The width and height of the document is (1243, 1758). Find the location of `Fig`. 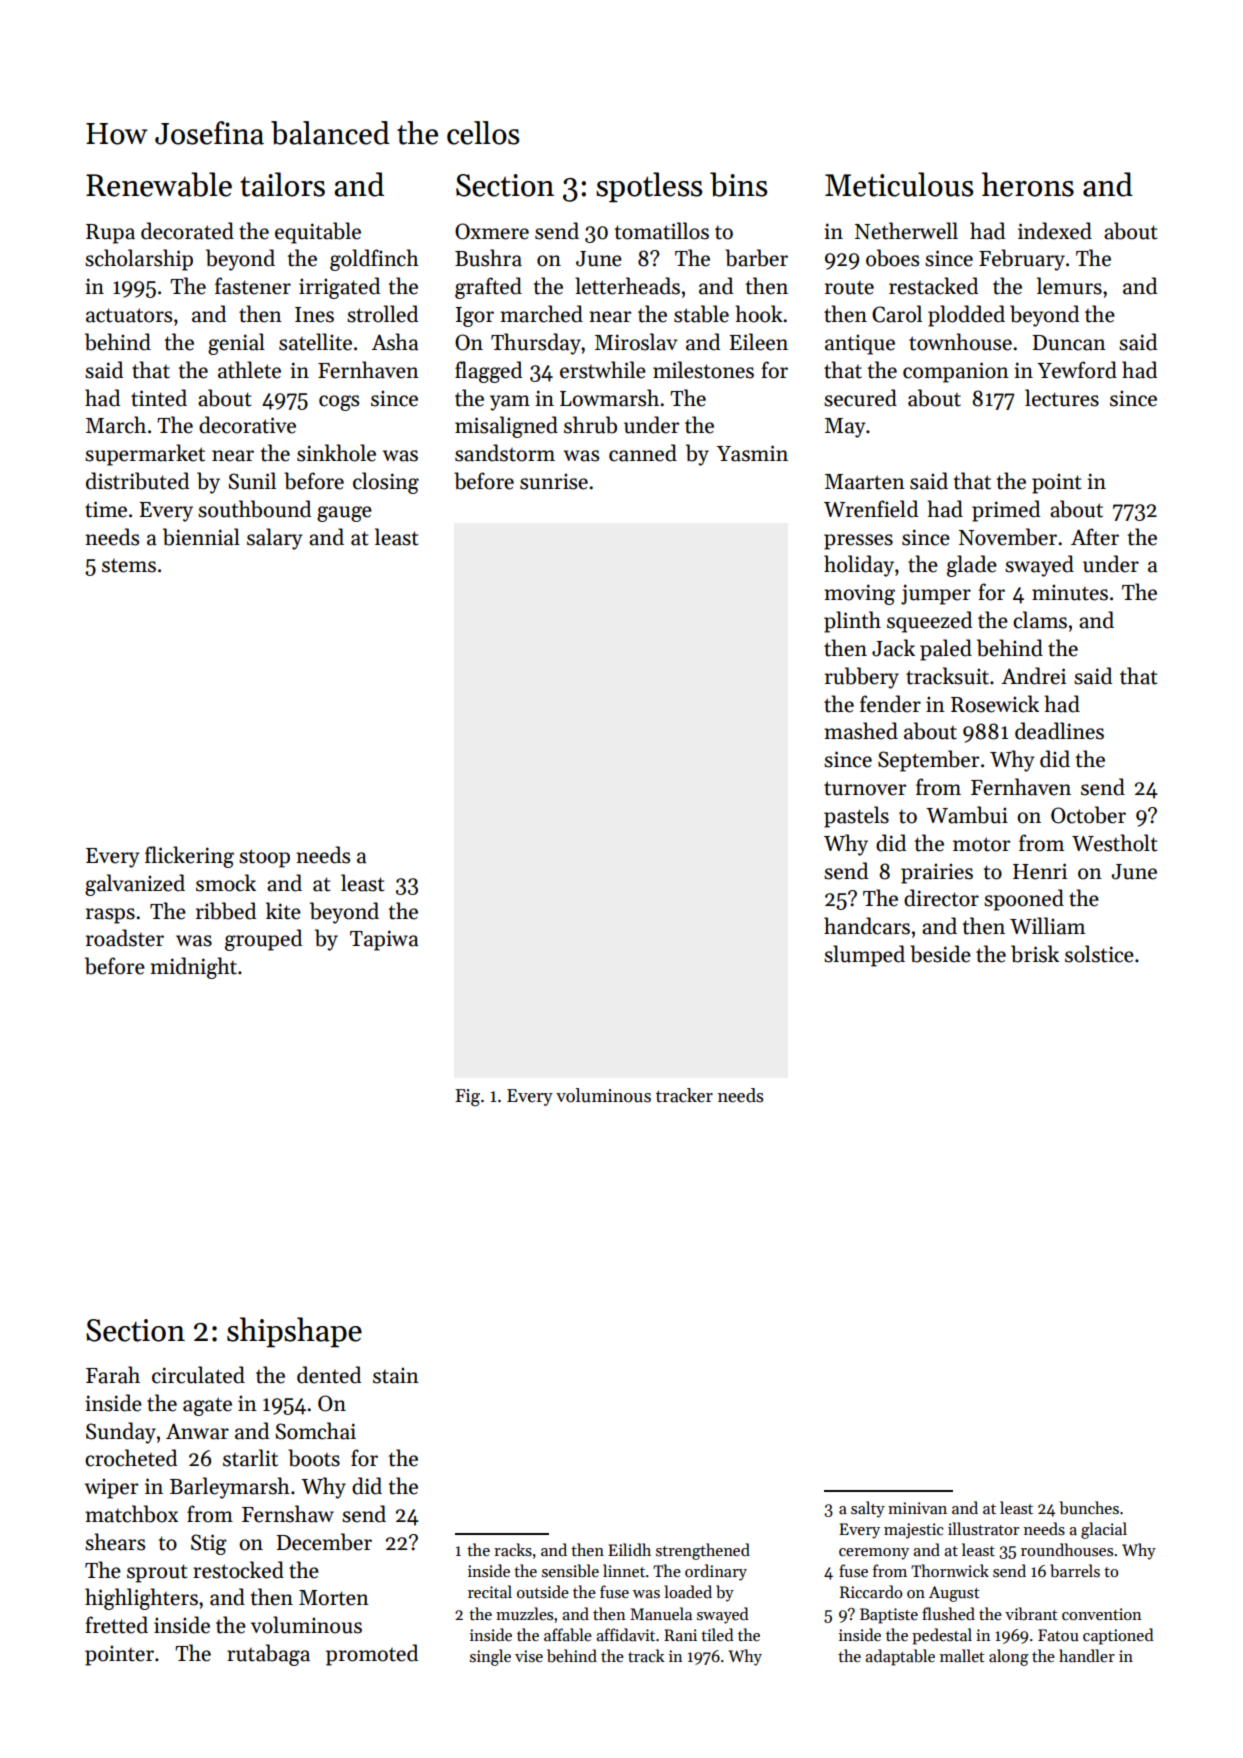

Fig is located at coordinates (467, 1098).
